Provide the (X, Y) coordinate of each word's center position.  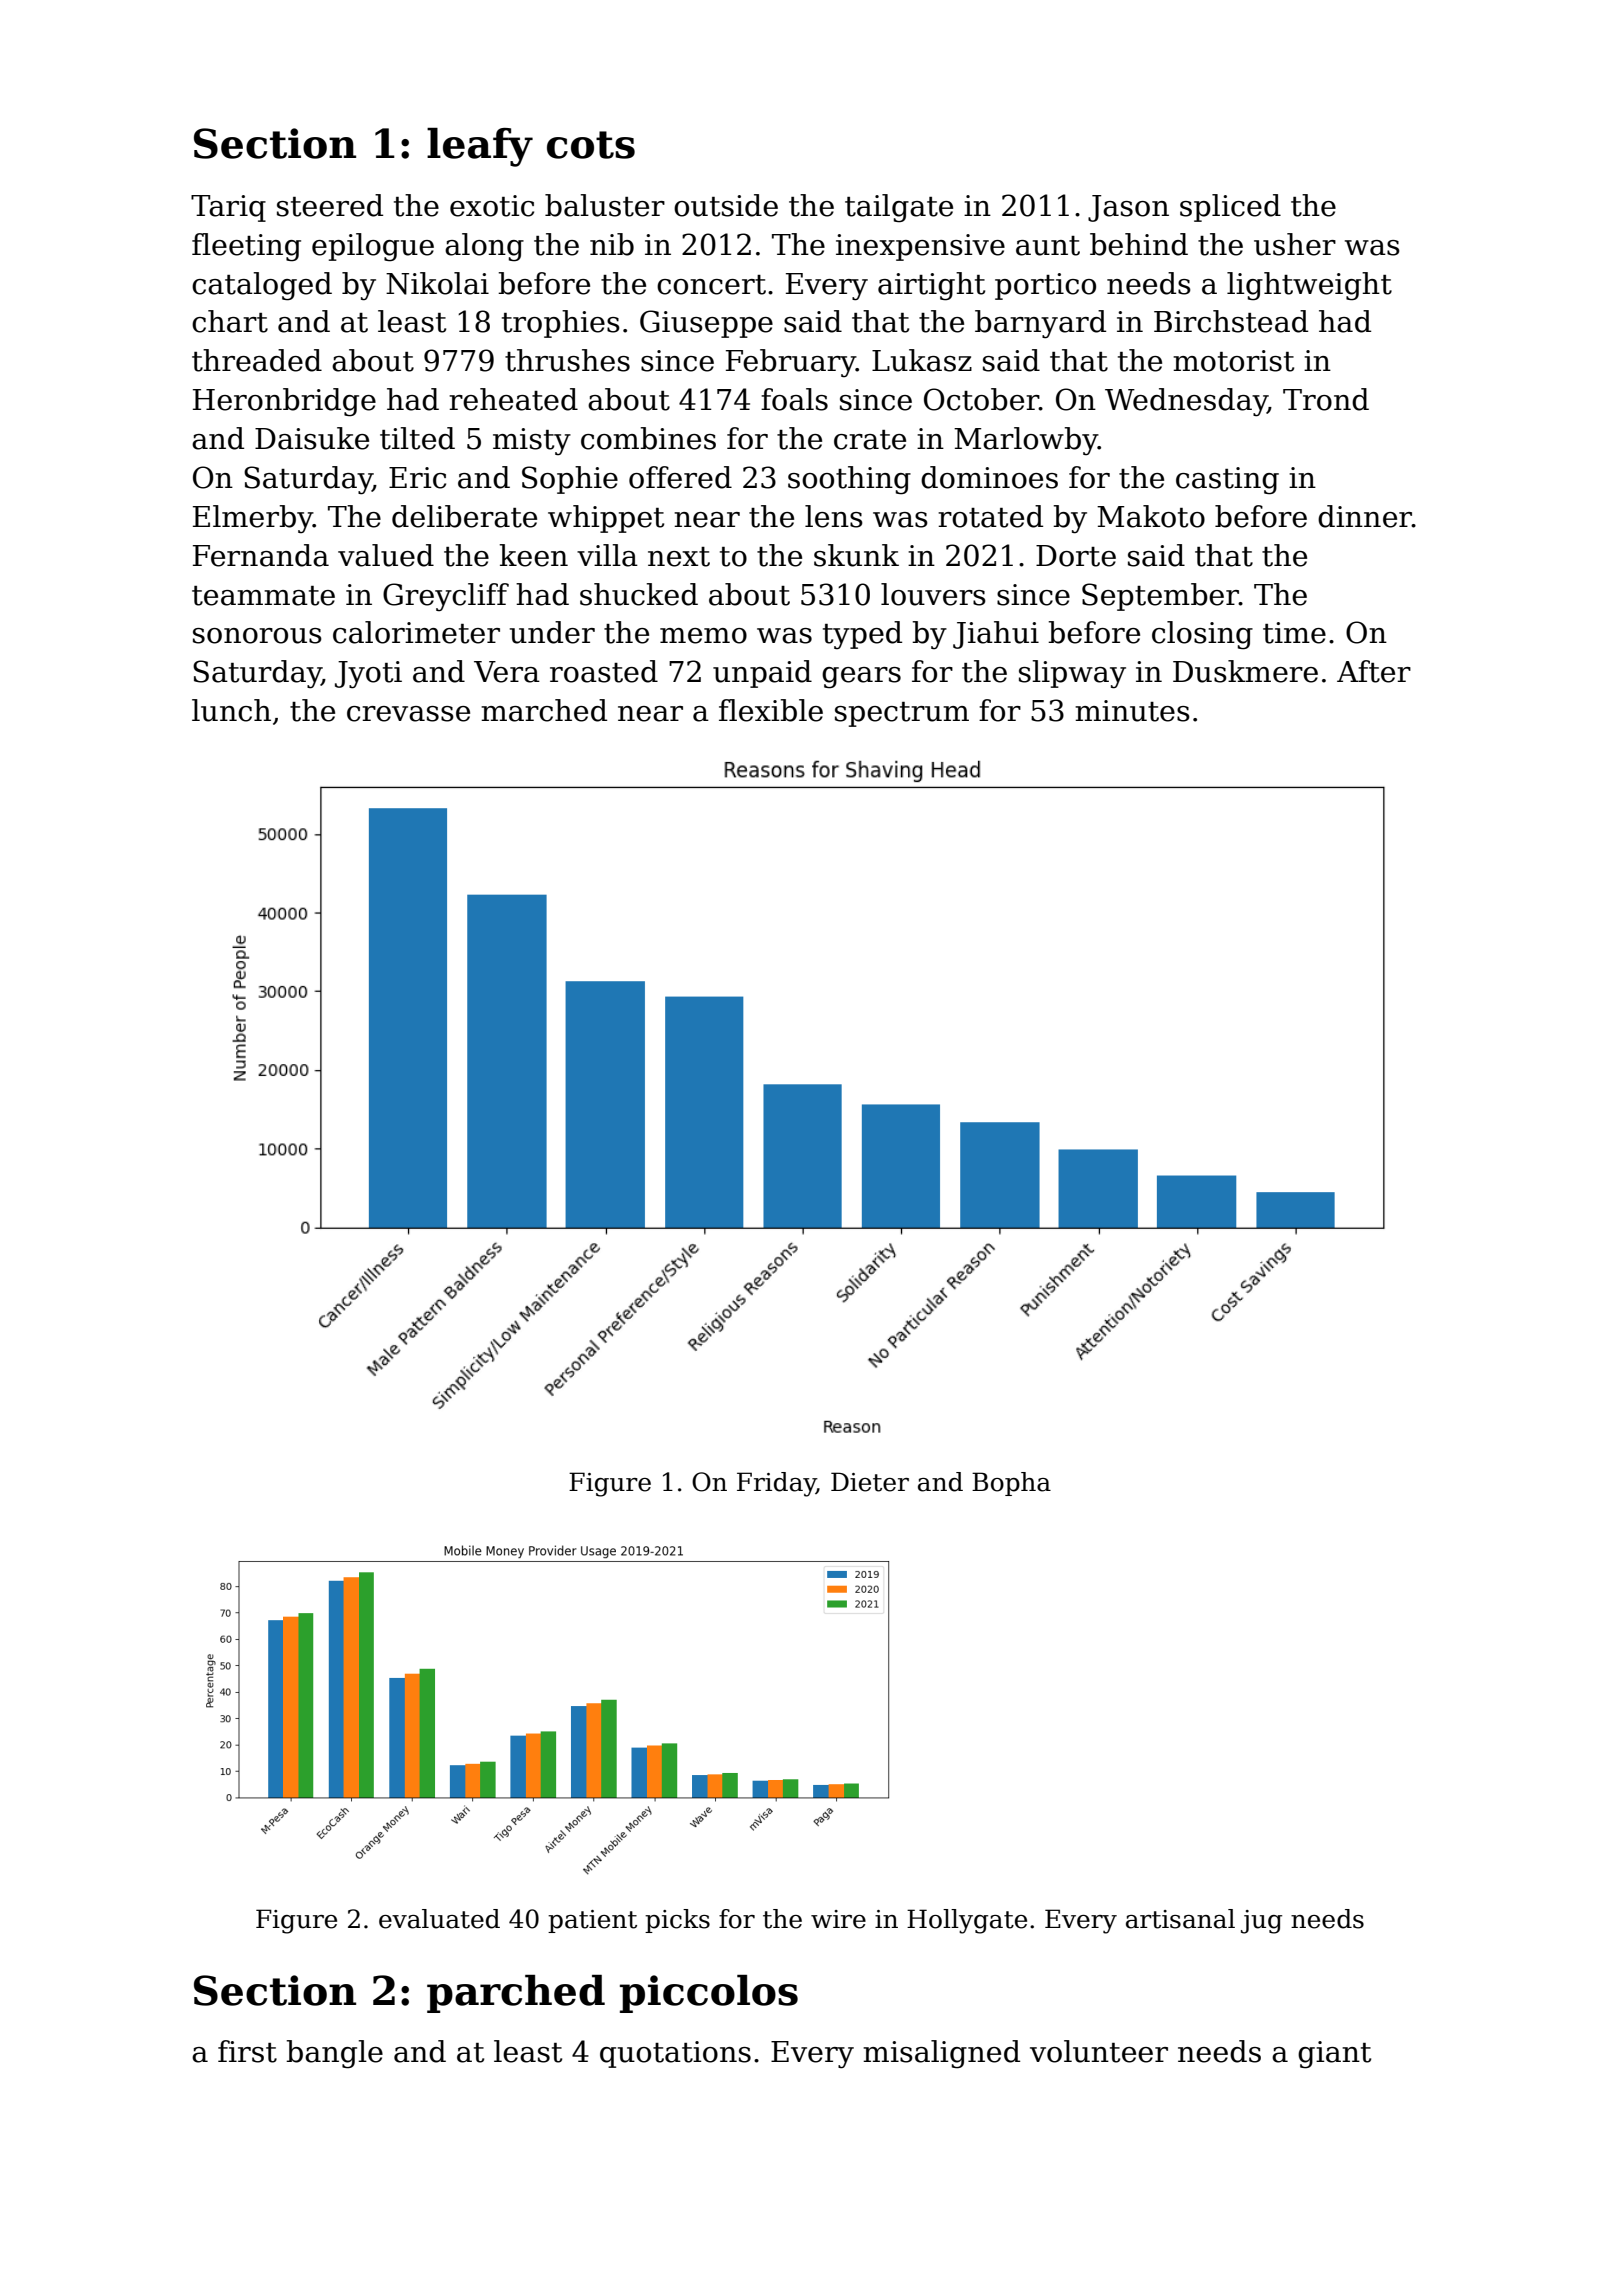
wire (838, 1919)
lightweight (1309, 286)
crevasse (408, 714)
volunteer (1099, 2051)
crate (870, 440)
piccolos (709, 1994)
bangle (334, 2054)
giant (1334, 2055)
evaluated (439, 1919)
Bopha (1011, 1484)
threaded (257, 360)
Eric (417, 478)
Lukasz (922, 360)
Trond (1326, 399)
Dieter (870, 1482)
